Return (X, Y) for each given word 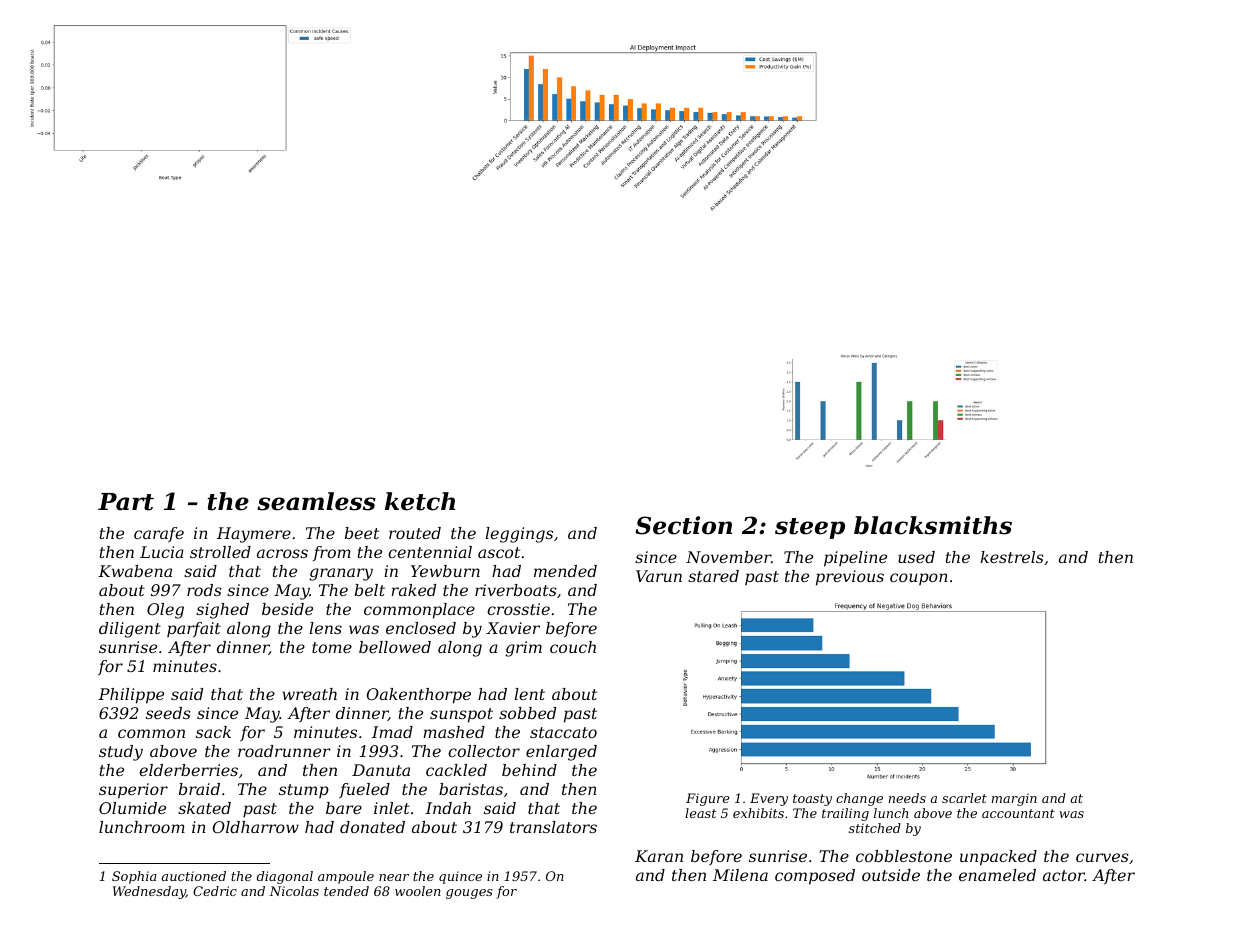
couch (573, 647)
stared (713, 576)
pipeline (855, 559)
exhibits (758, 813)
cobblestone (904, 856)
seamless (316, 501)
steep (810, 528)
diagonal (285, 877)
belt (370, 590)
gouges (469, 894)
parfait (194, 629)
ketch (420, 501)
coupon (919, 579)
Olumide (132, 808)
